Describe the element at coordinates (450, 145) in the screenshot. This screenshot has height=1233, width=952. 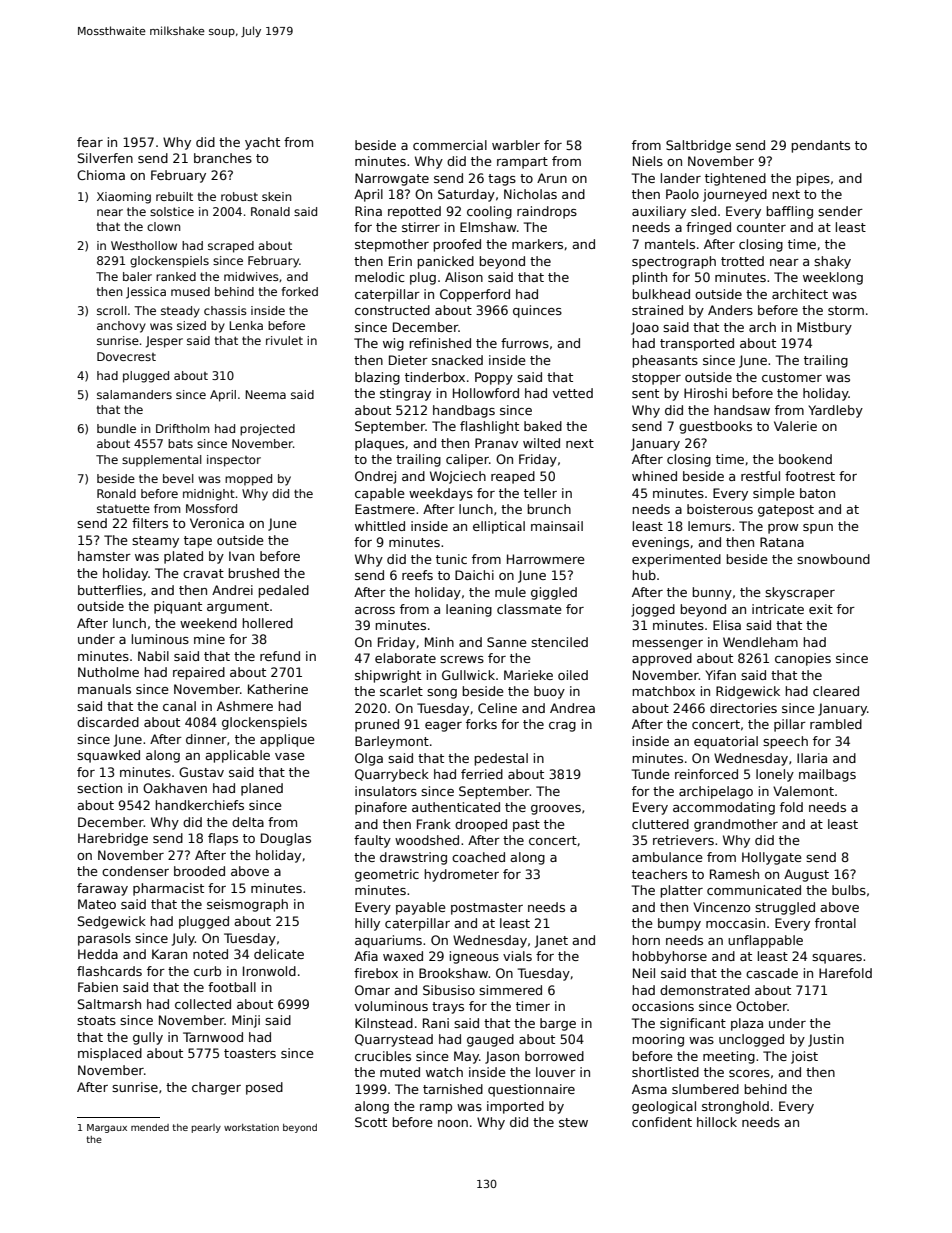
I see `commercial` at that location.
